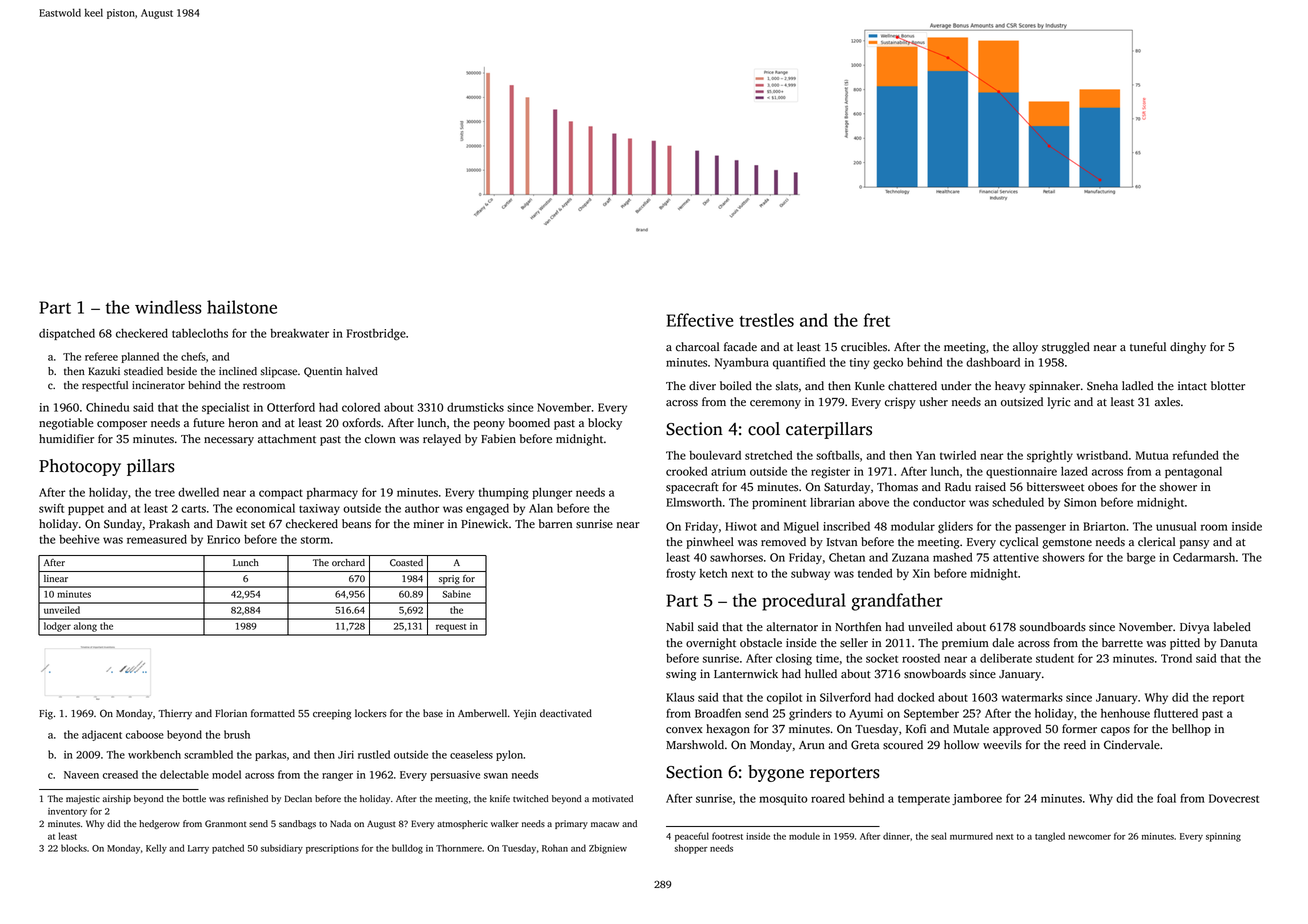 Image resolution: width=1308 pixels, height=924 pixels. Describe the element at coordinates (79, 539) in the screenshot. I see `beehive` at that location.
